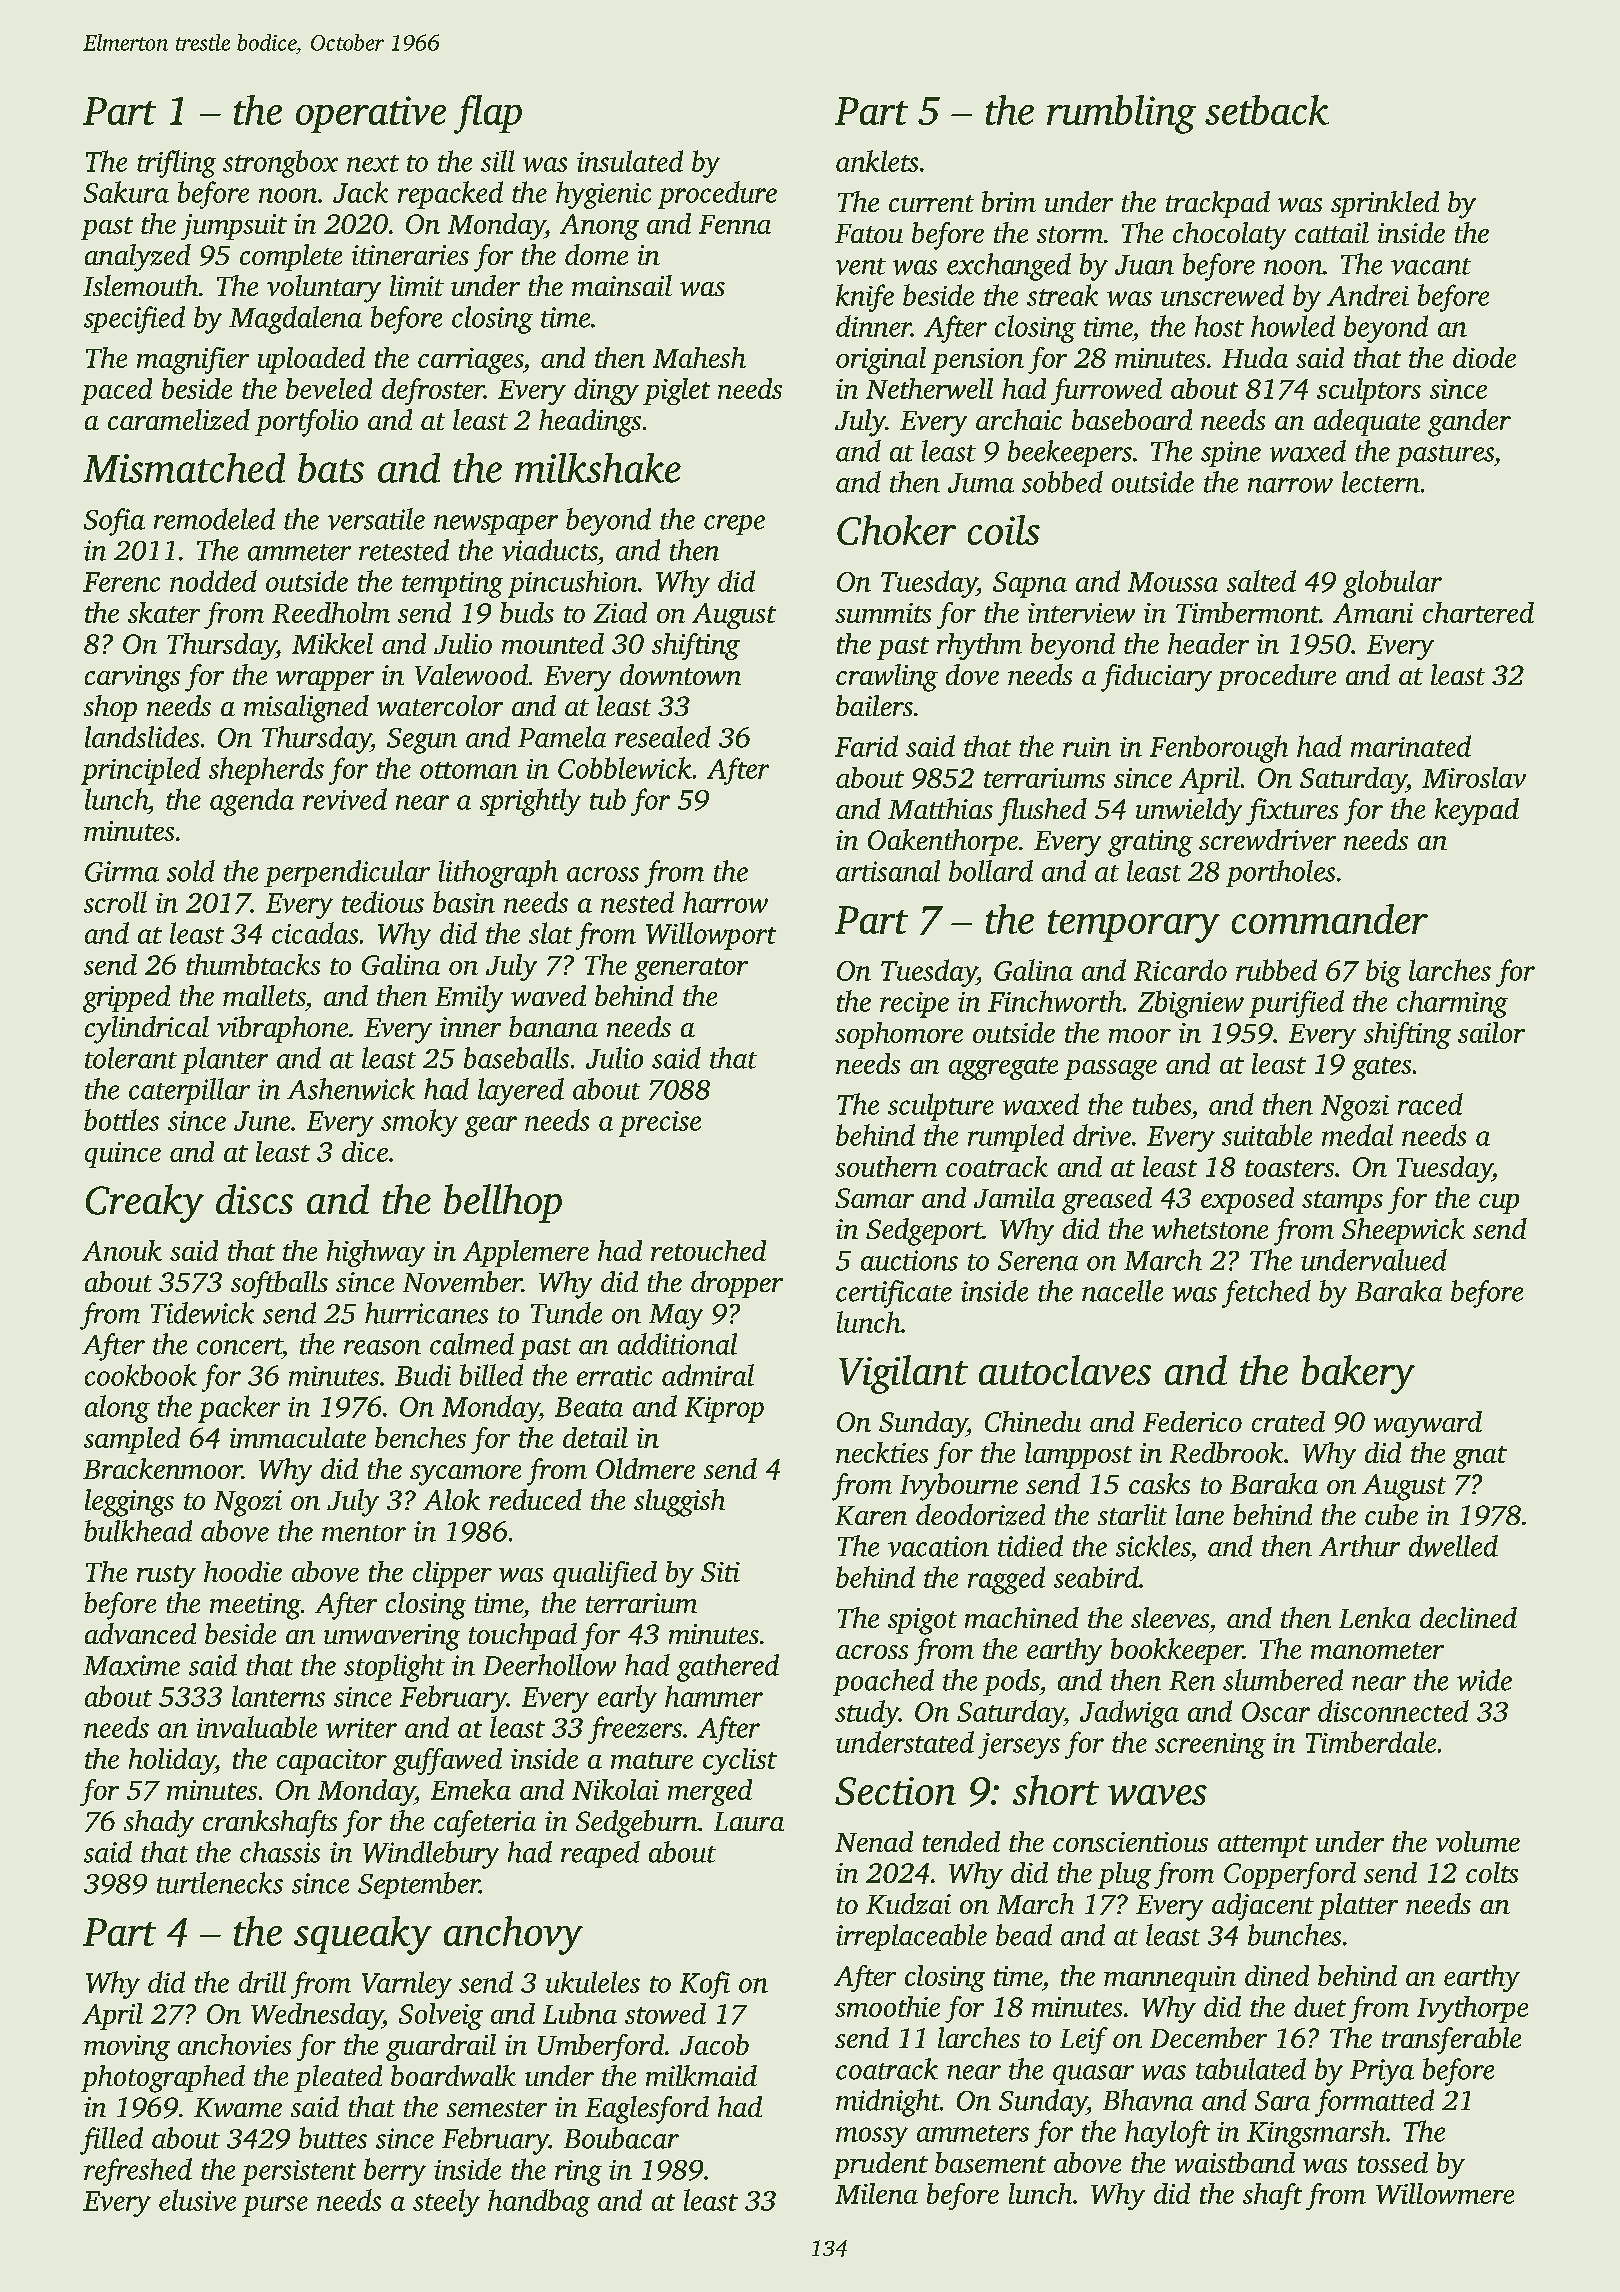 This document has width=1620, height=2292. I want to click on Varnley, so click(407, 1985).
